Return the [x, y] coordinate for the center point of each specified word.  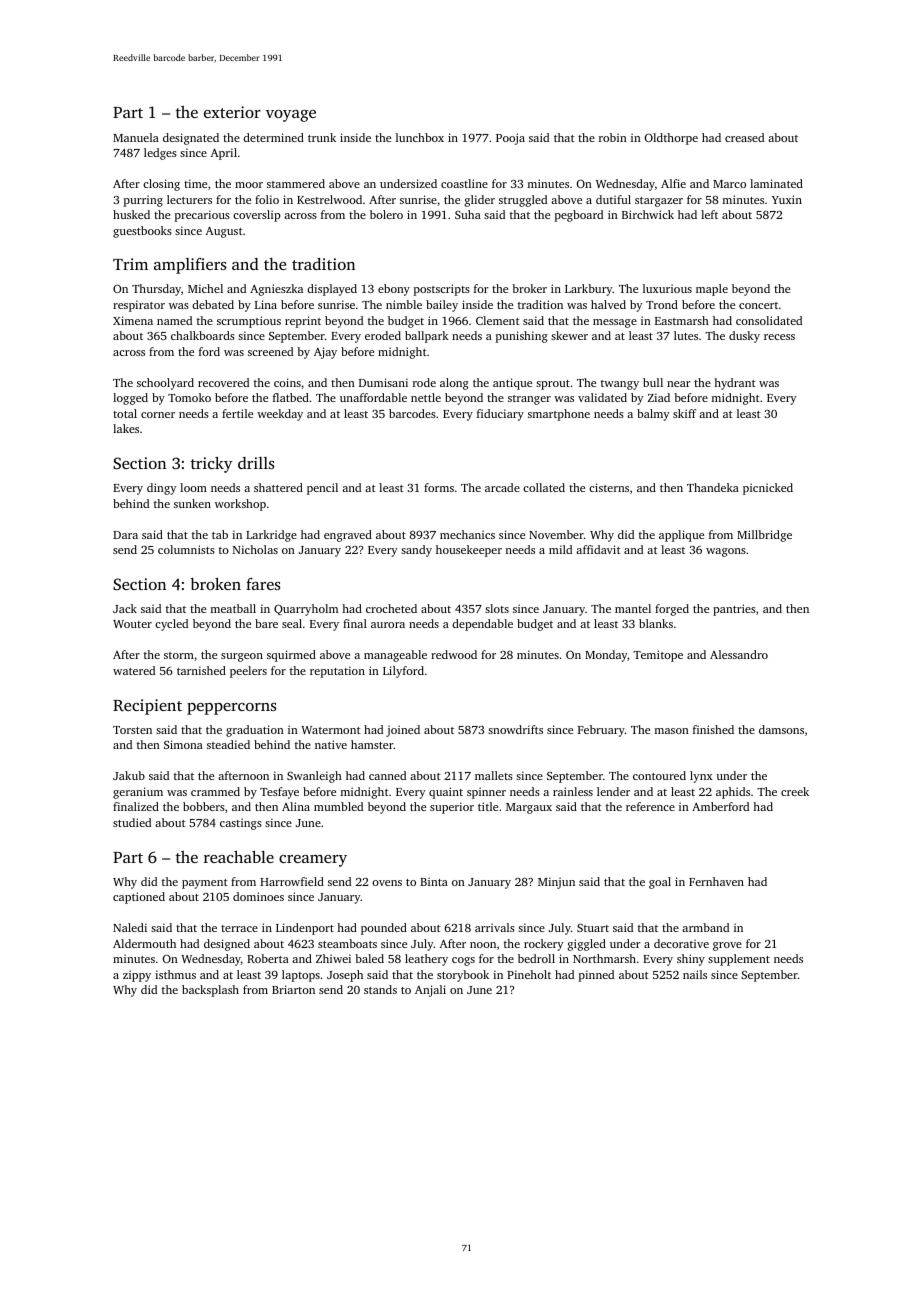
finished [713, 729]
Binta [434, 881]
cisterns [609, 487]
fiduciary [500, 415]
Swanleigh [314, 777]
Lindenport [305, 929]
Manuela [136, 137]
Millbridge [764, 536]
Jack [125, 608]
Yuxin [787, 199]
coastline [464, 183]
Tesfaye [279, 793]
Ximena [133, 320]
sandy [416, 551]
